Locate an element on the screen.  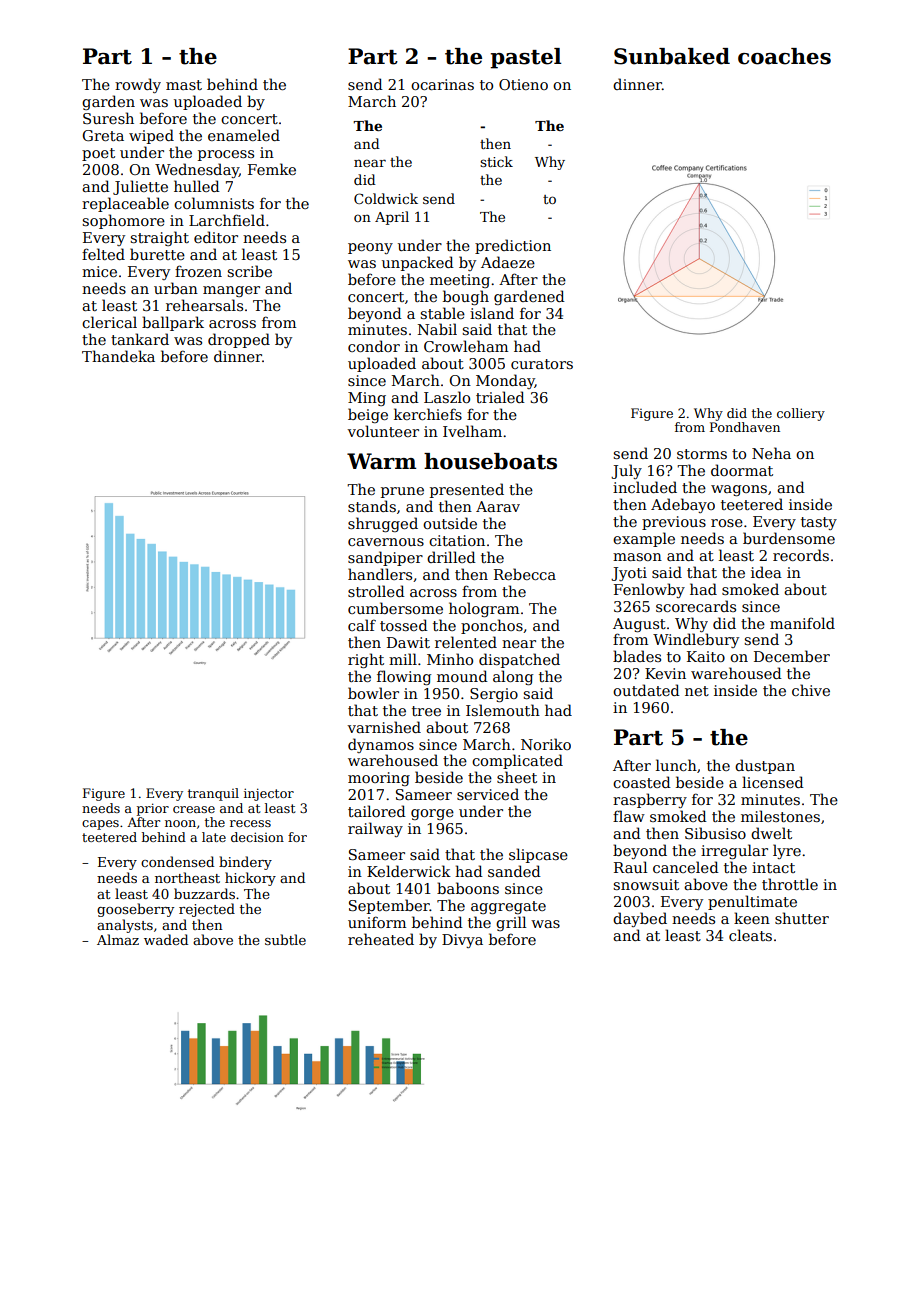
cumbersome is located at coordinates (395, 608).
